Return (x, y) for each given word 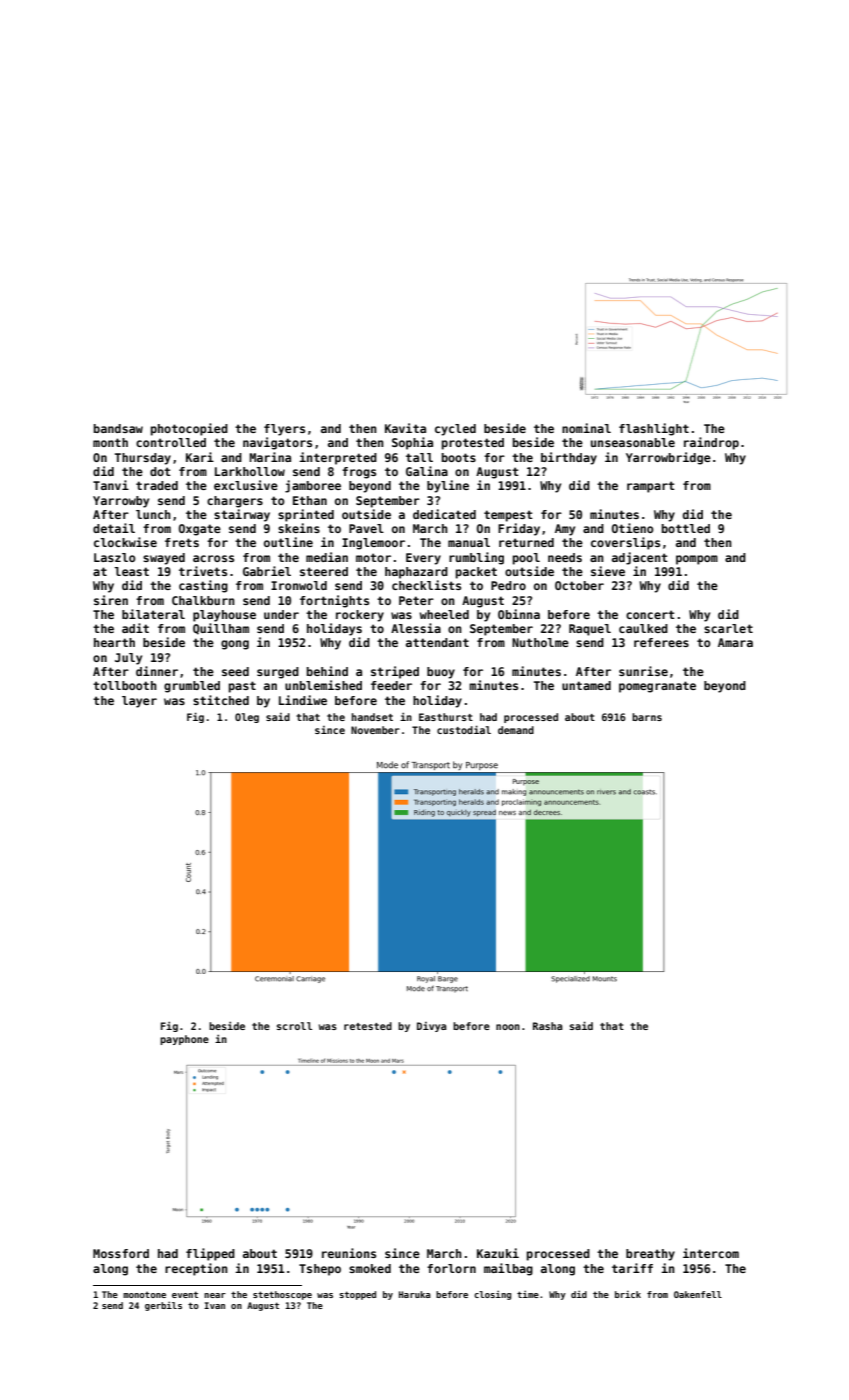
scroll (294, 1026)
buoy (441, 673)
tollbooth (125, 685)
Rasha (548, 1026)
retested (368, 1026)
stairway (242, 515)
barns (647, 717)
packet (476, 573)
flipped (210, 1254)
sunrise (643, 671)
